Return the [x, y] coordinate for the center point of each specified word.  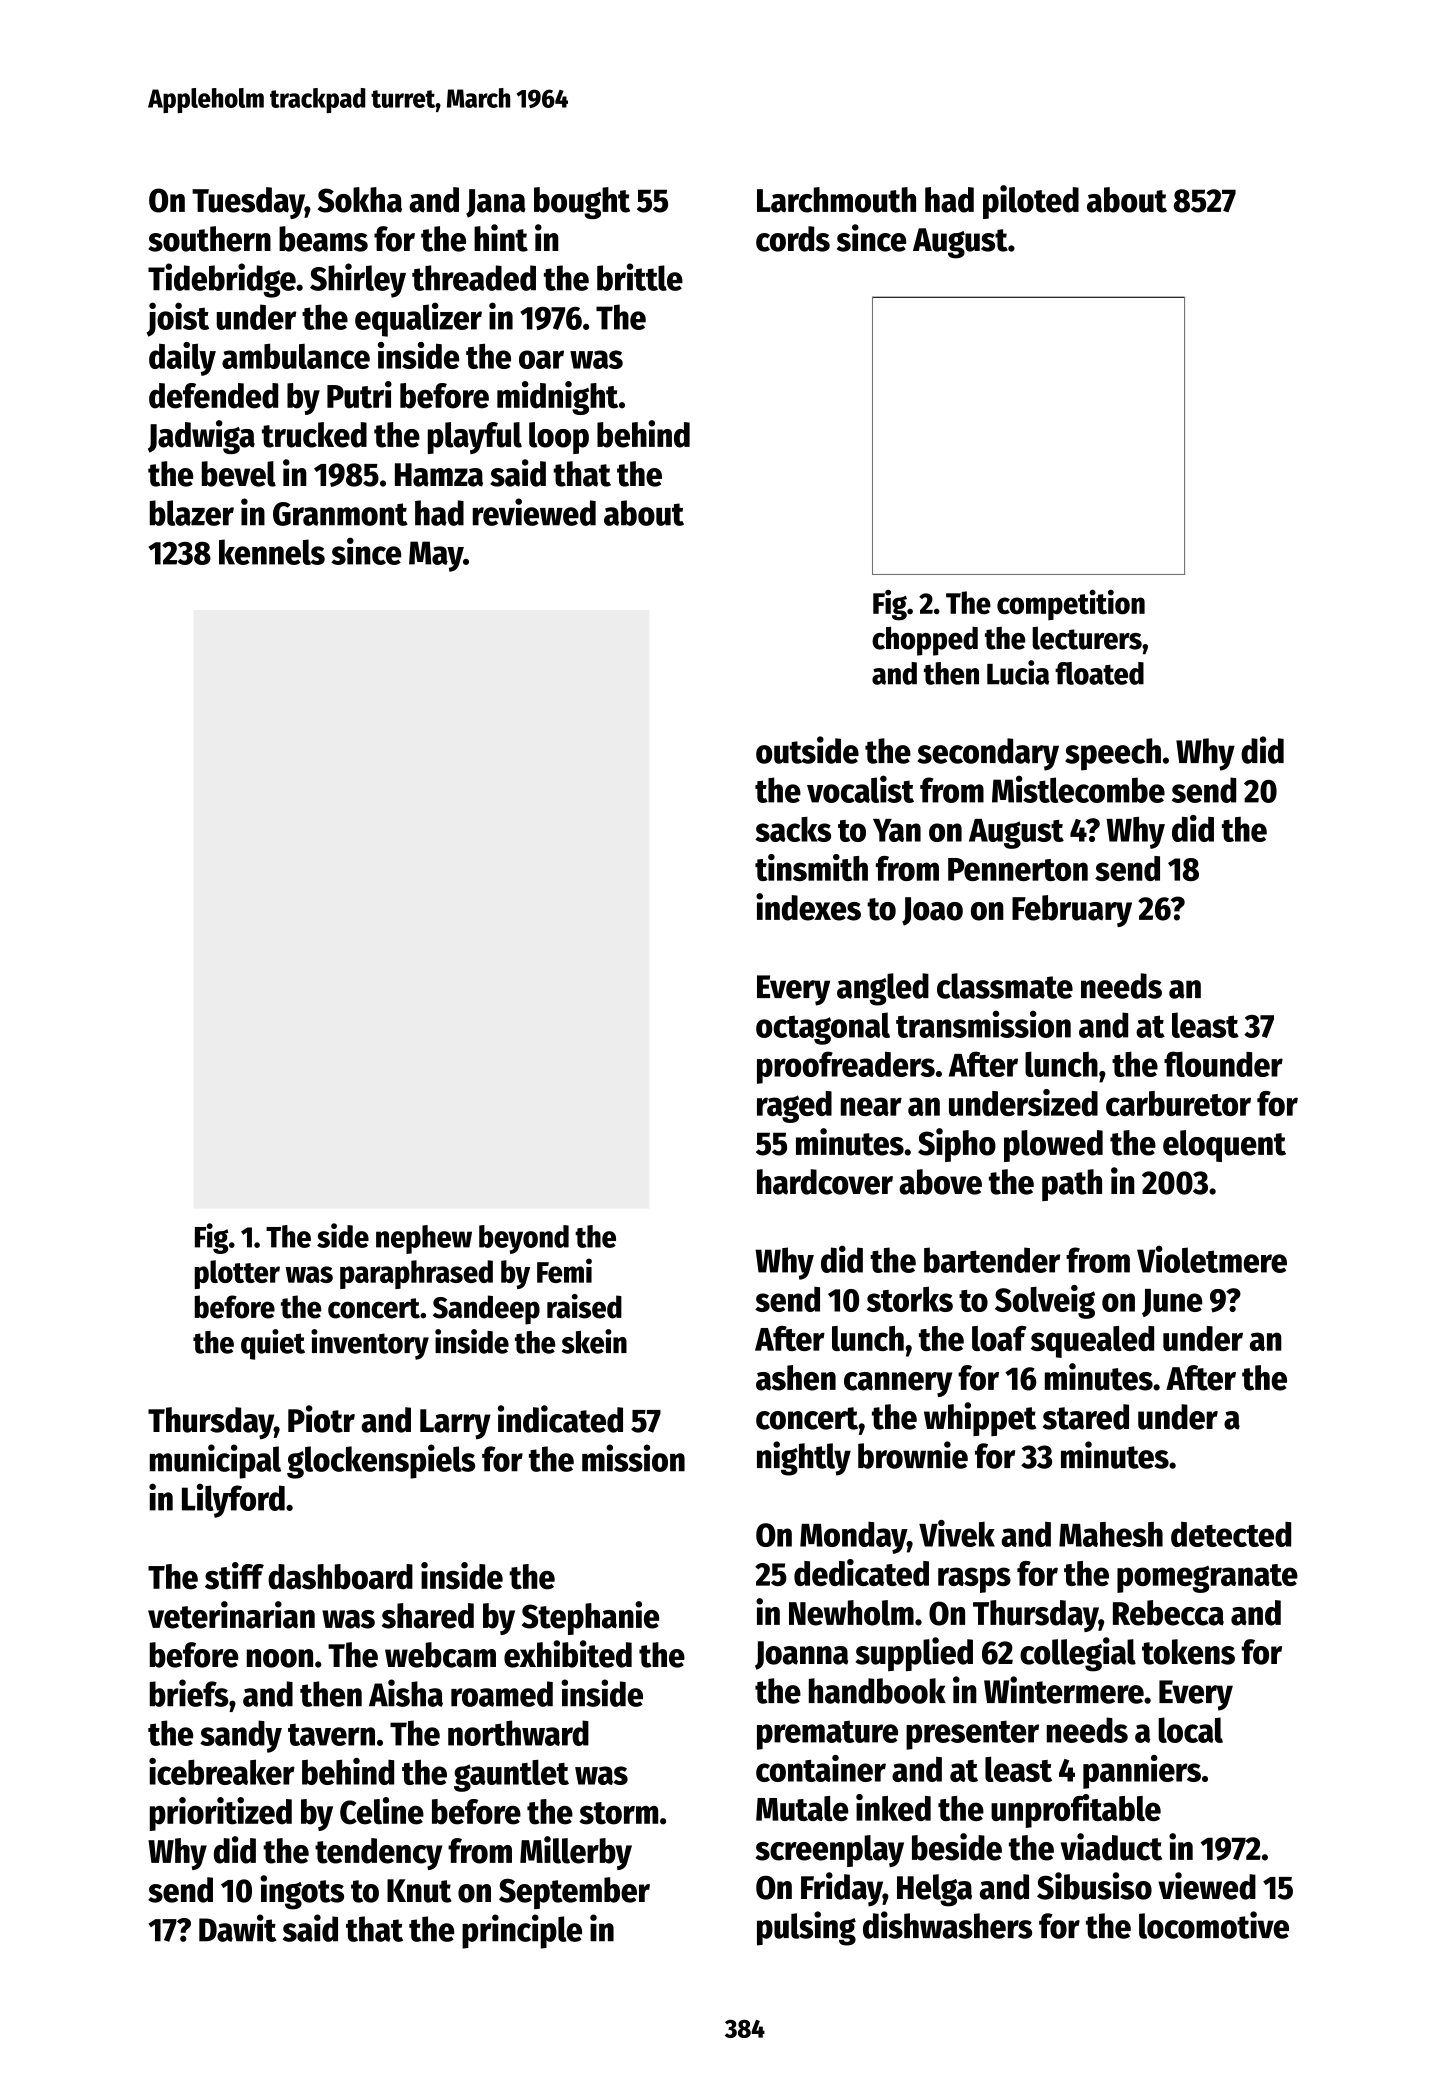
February [1072, 911]
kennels [272, 552]
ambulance [296, 356]
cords [793, 239]
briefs [189, 1693]
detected [1231, 1534]
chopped [925, 641]
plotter [237, 1274]
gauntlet [511, 1775]
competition [1071, 604]
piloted [1031, 202]
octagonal [823, 1028]
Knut [419, 1891]
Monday [853, 1538]
